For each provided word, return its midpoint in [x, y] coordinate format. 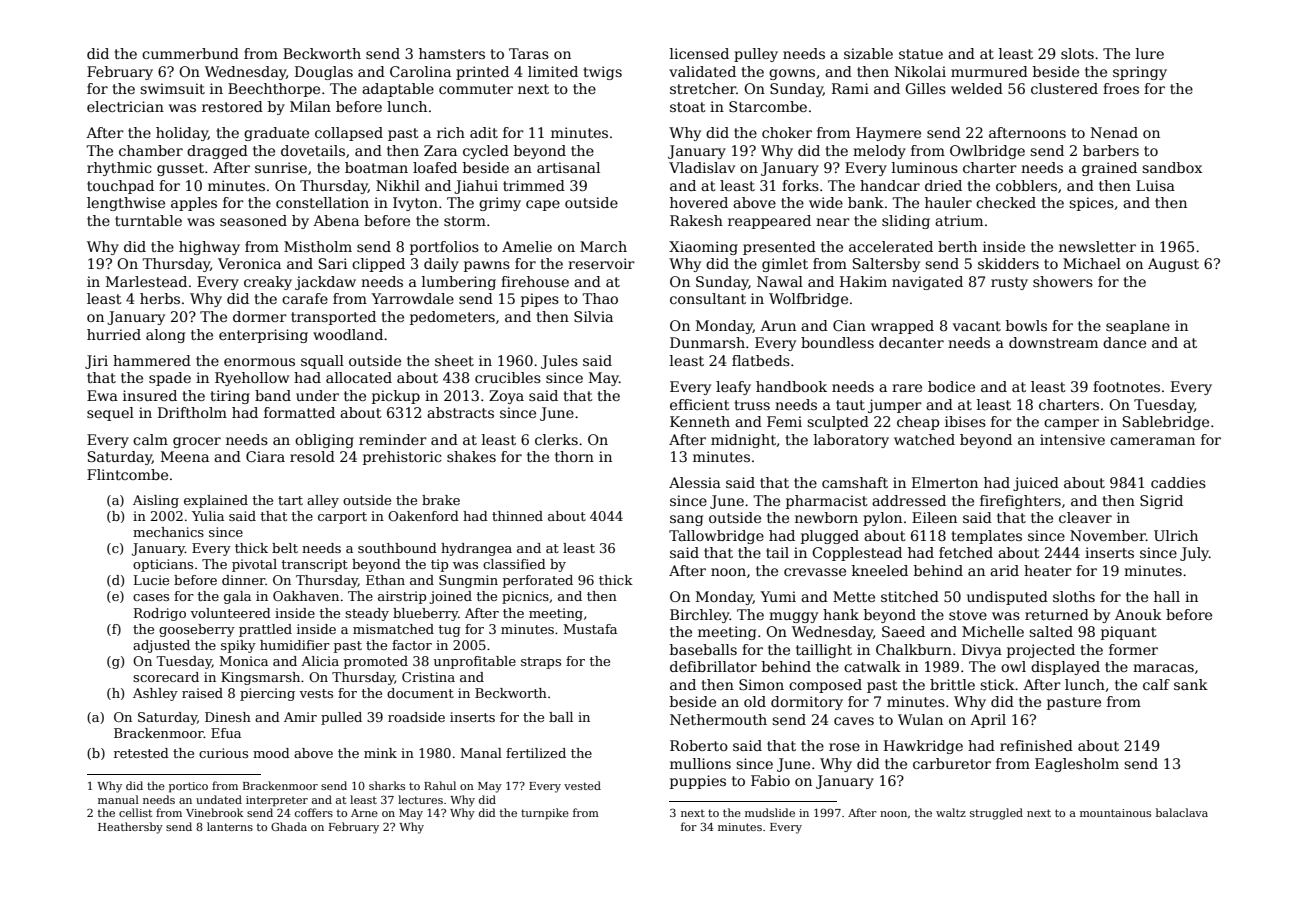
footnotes [1126, 386]
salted [1051, 631]
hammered [152, 360]
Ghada [289, 826]
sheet [454, 360]
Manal [481, 753]
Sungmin [468, 581]
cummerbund [190, 53]
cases [151, 597]
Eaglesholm [1077, 765]
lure [1150, 53]
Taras [529, 53]
